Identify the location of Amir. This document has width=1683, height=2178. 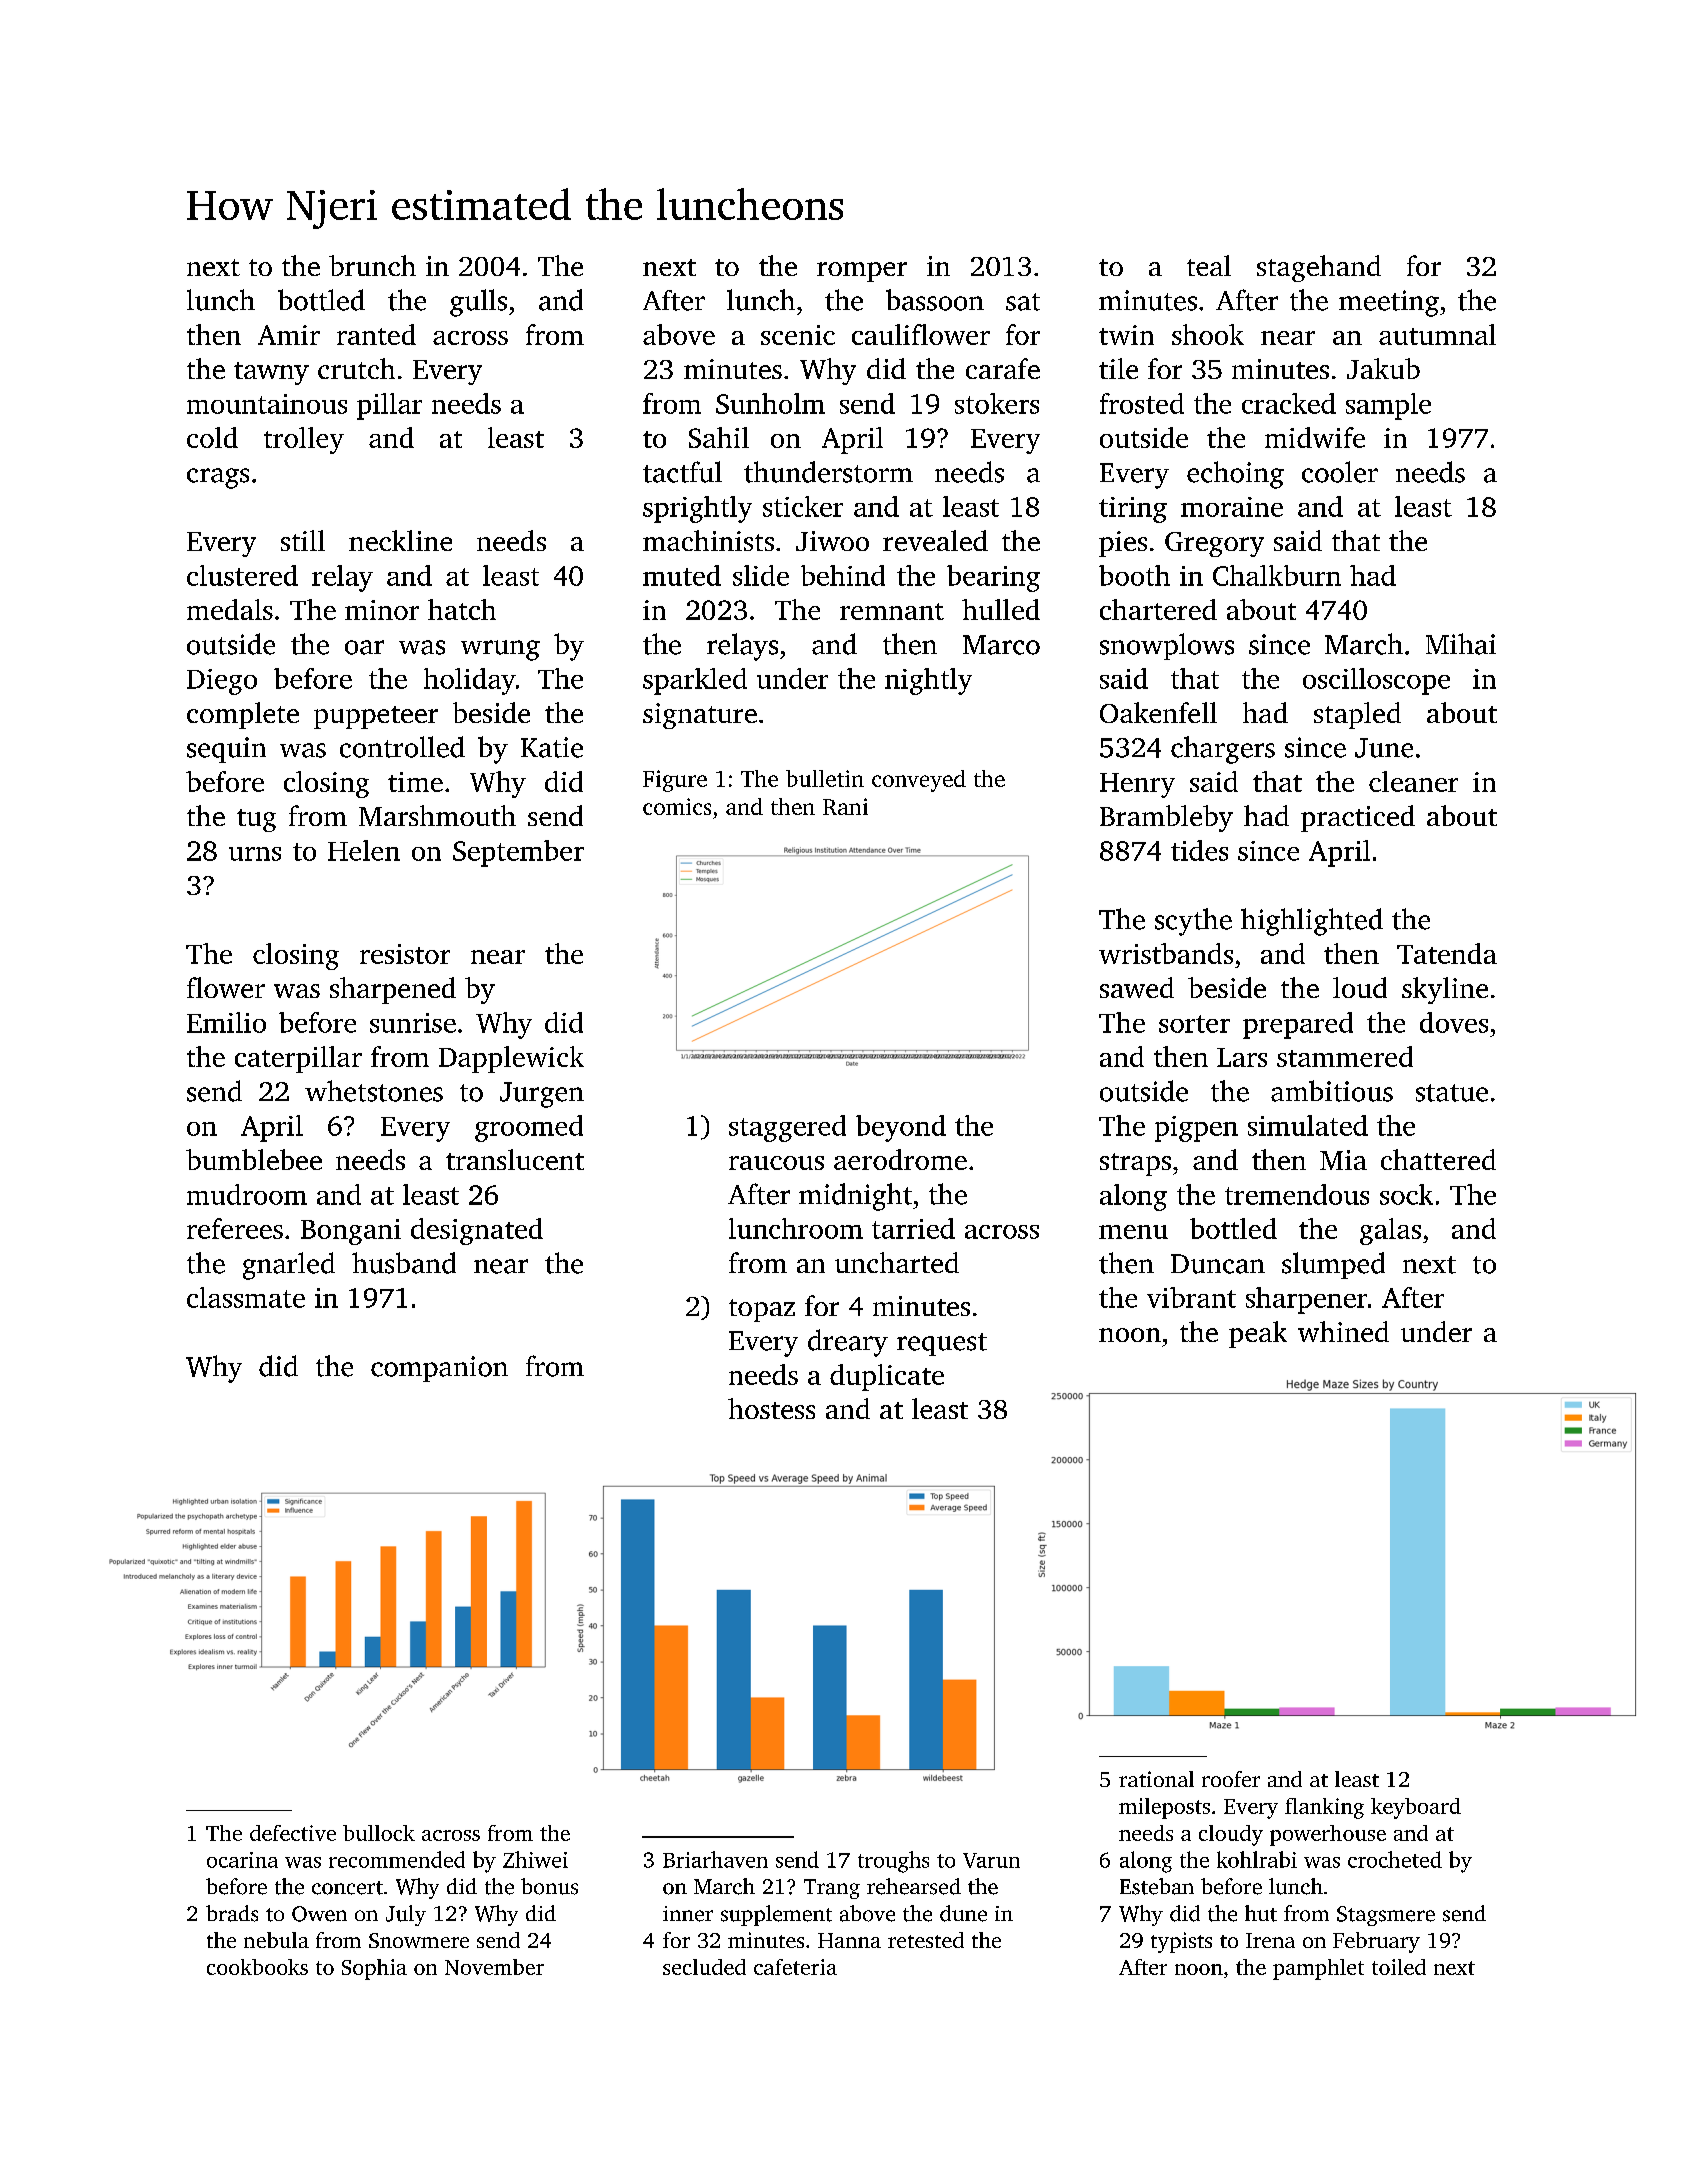
(289, 335).
